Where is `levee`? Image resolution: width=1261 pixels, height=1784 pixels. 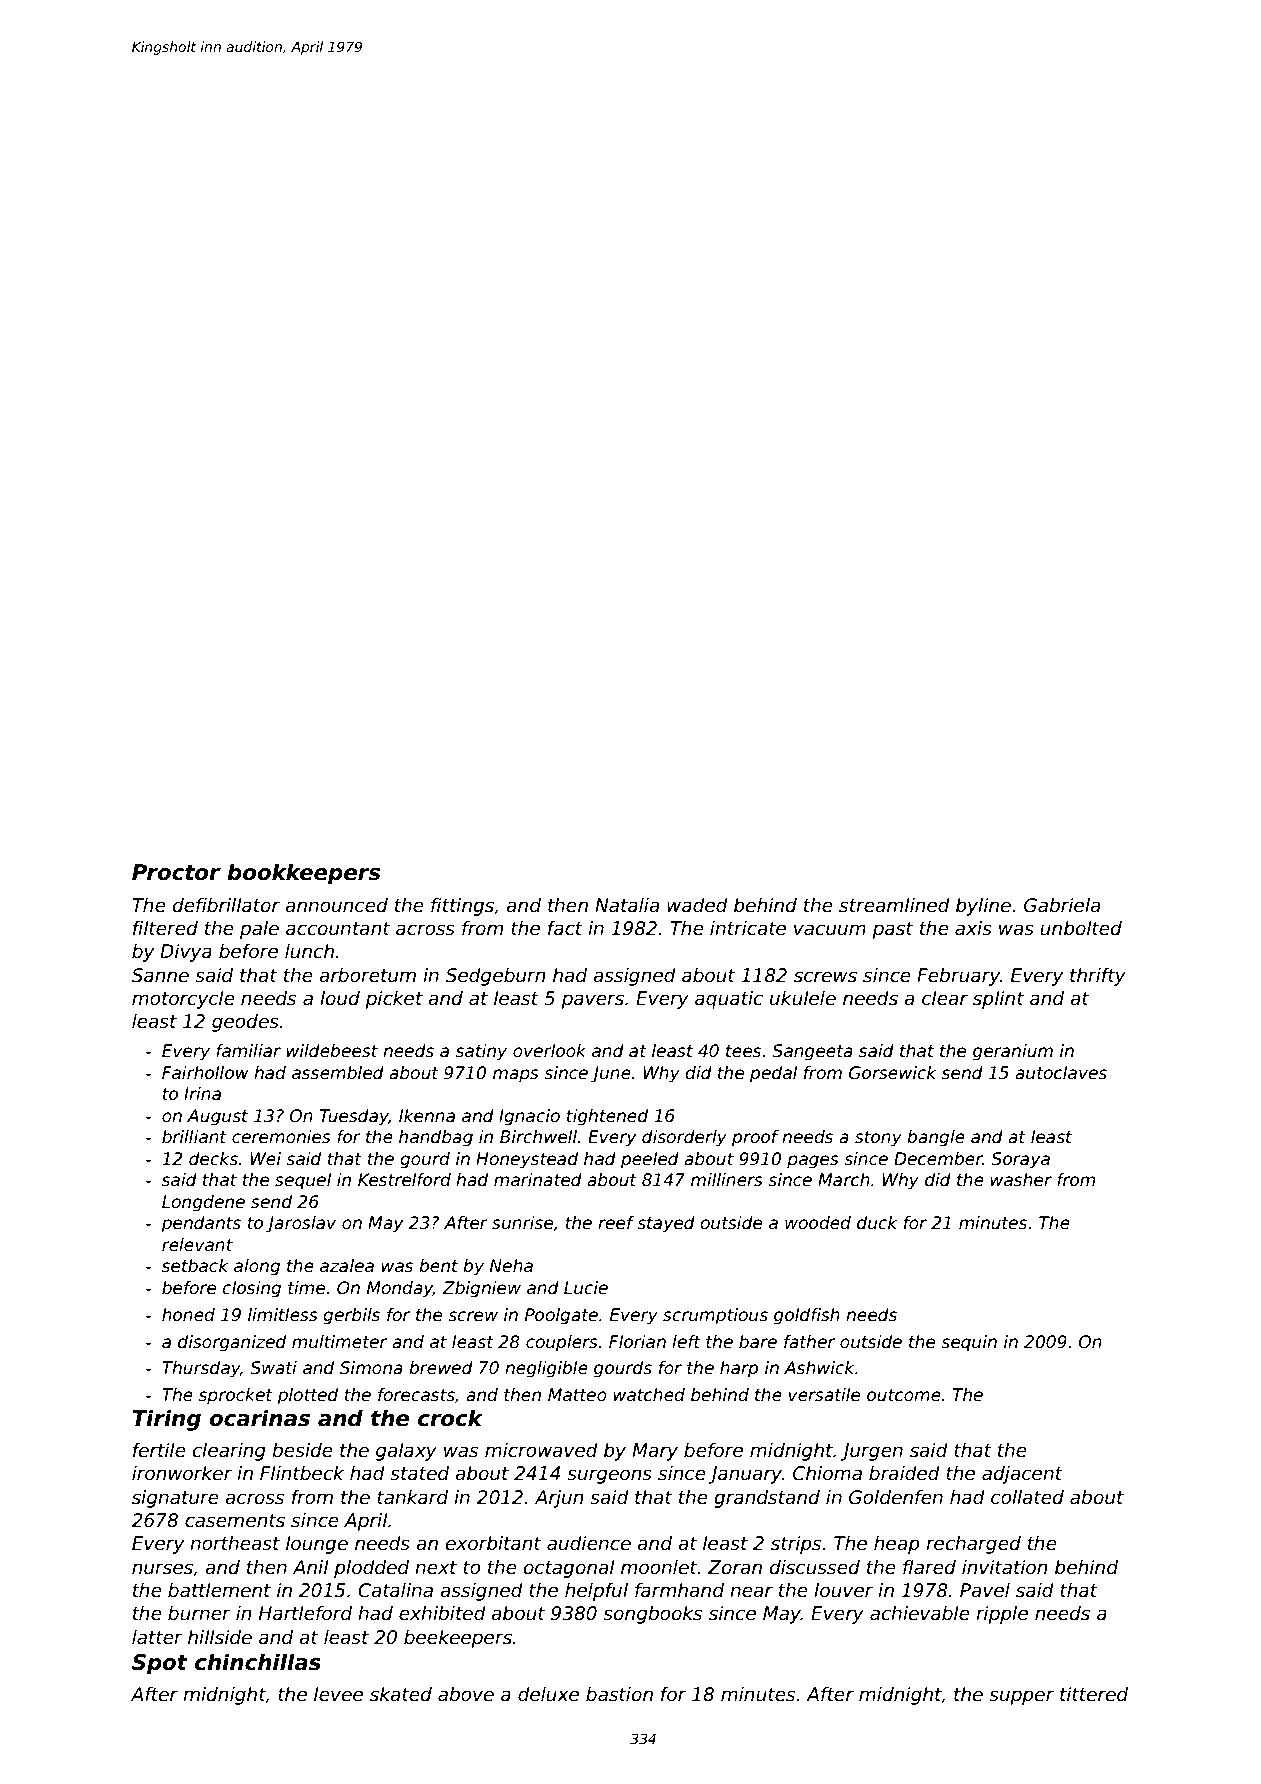
levee is located at coordinates (338, 1694).
